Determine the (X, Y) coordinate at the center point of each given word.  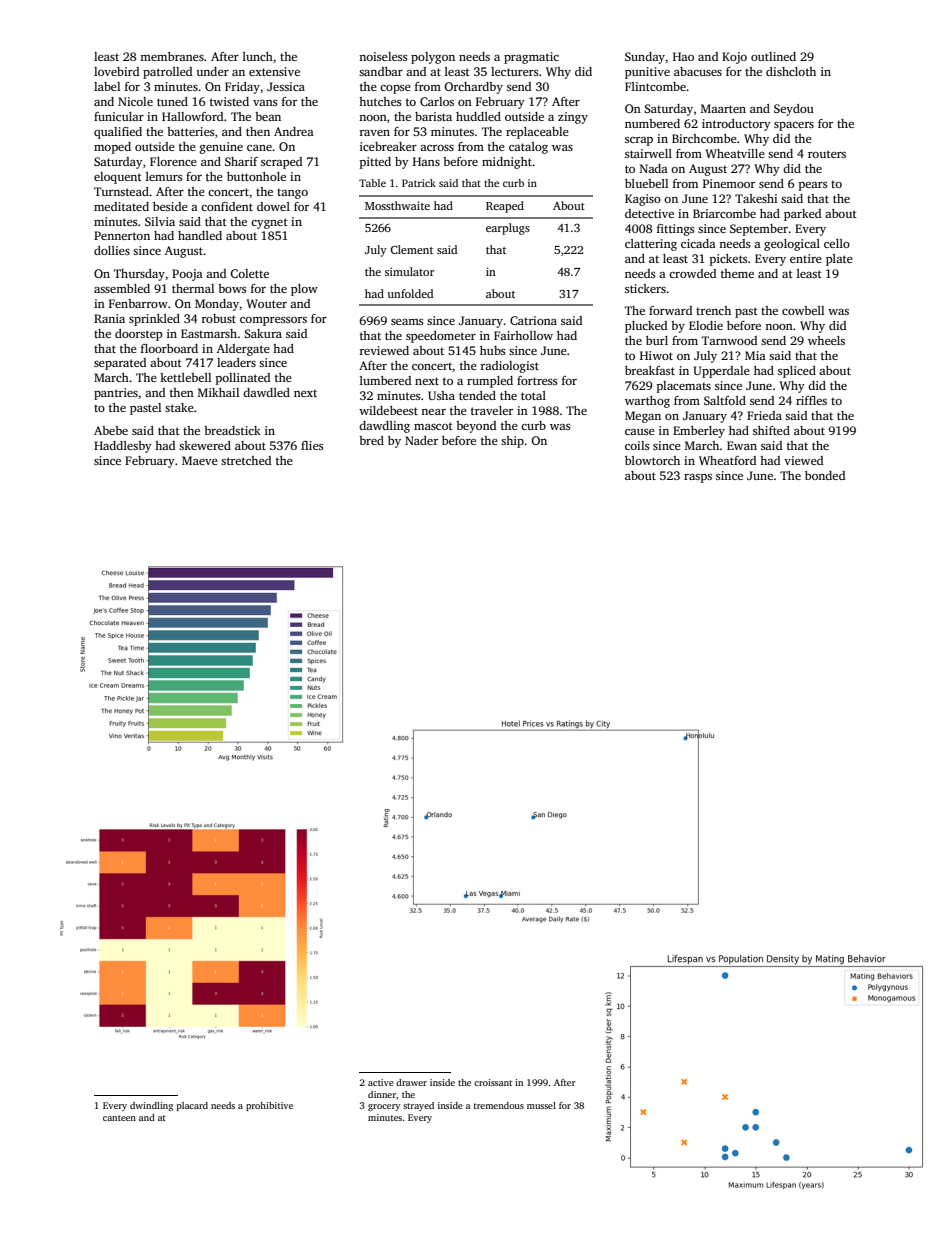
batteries (191, 131)
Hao (683, 56)
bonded (825, 475)
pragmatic (531, 58)
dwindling (151, 1106)
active (381, 1082)
